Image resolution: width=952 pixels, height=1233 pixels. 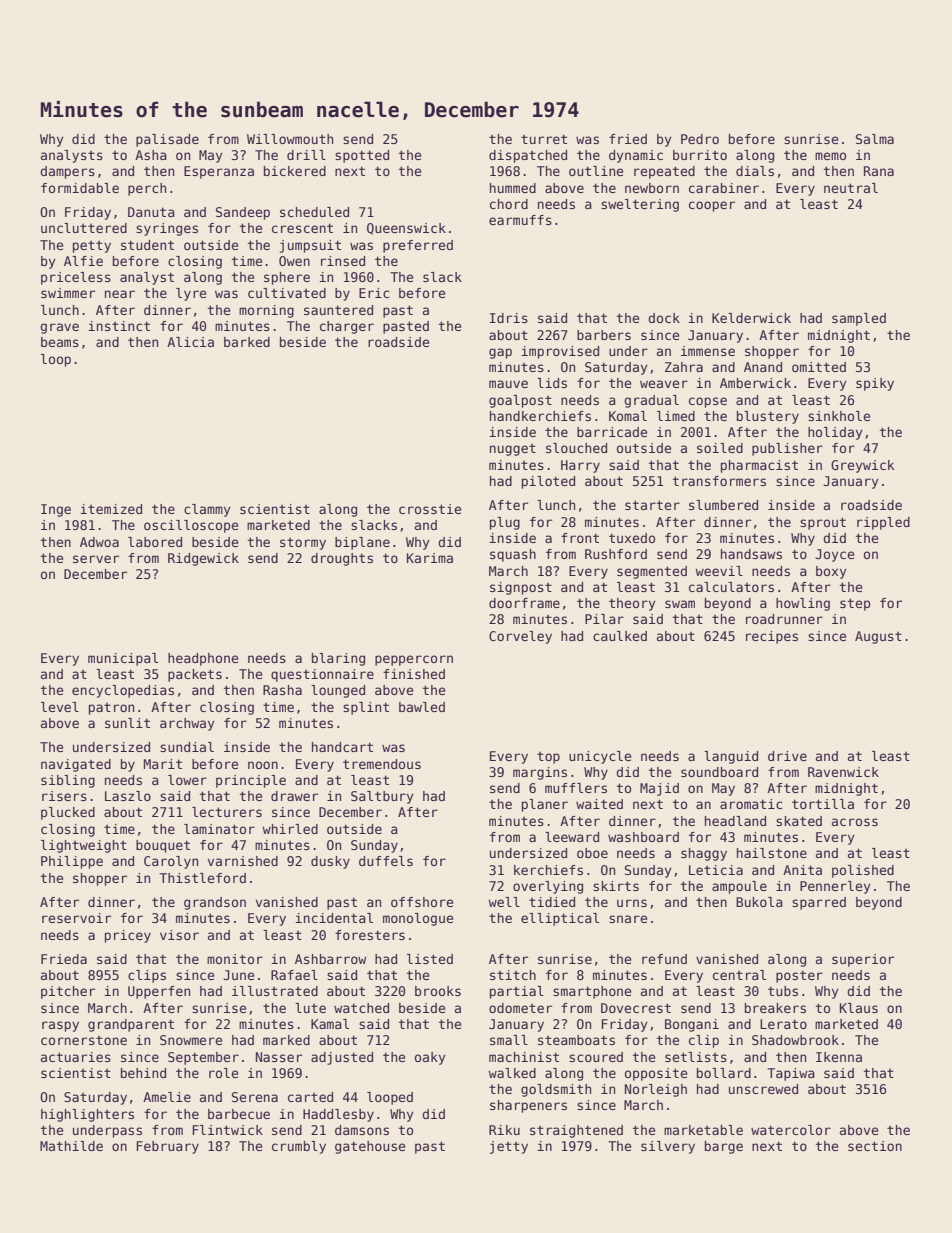 What do you see at coordinates (795, 1040) in the document?
I see `Shadowbrook` at bounding box center [795, 1040].
